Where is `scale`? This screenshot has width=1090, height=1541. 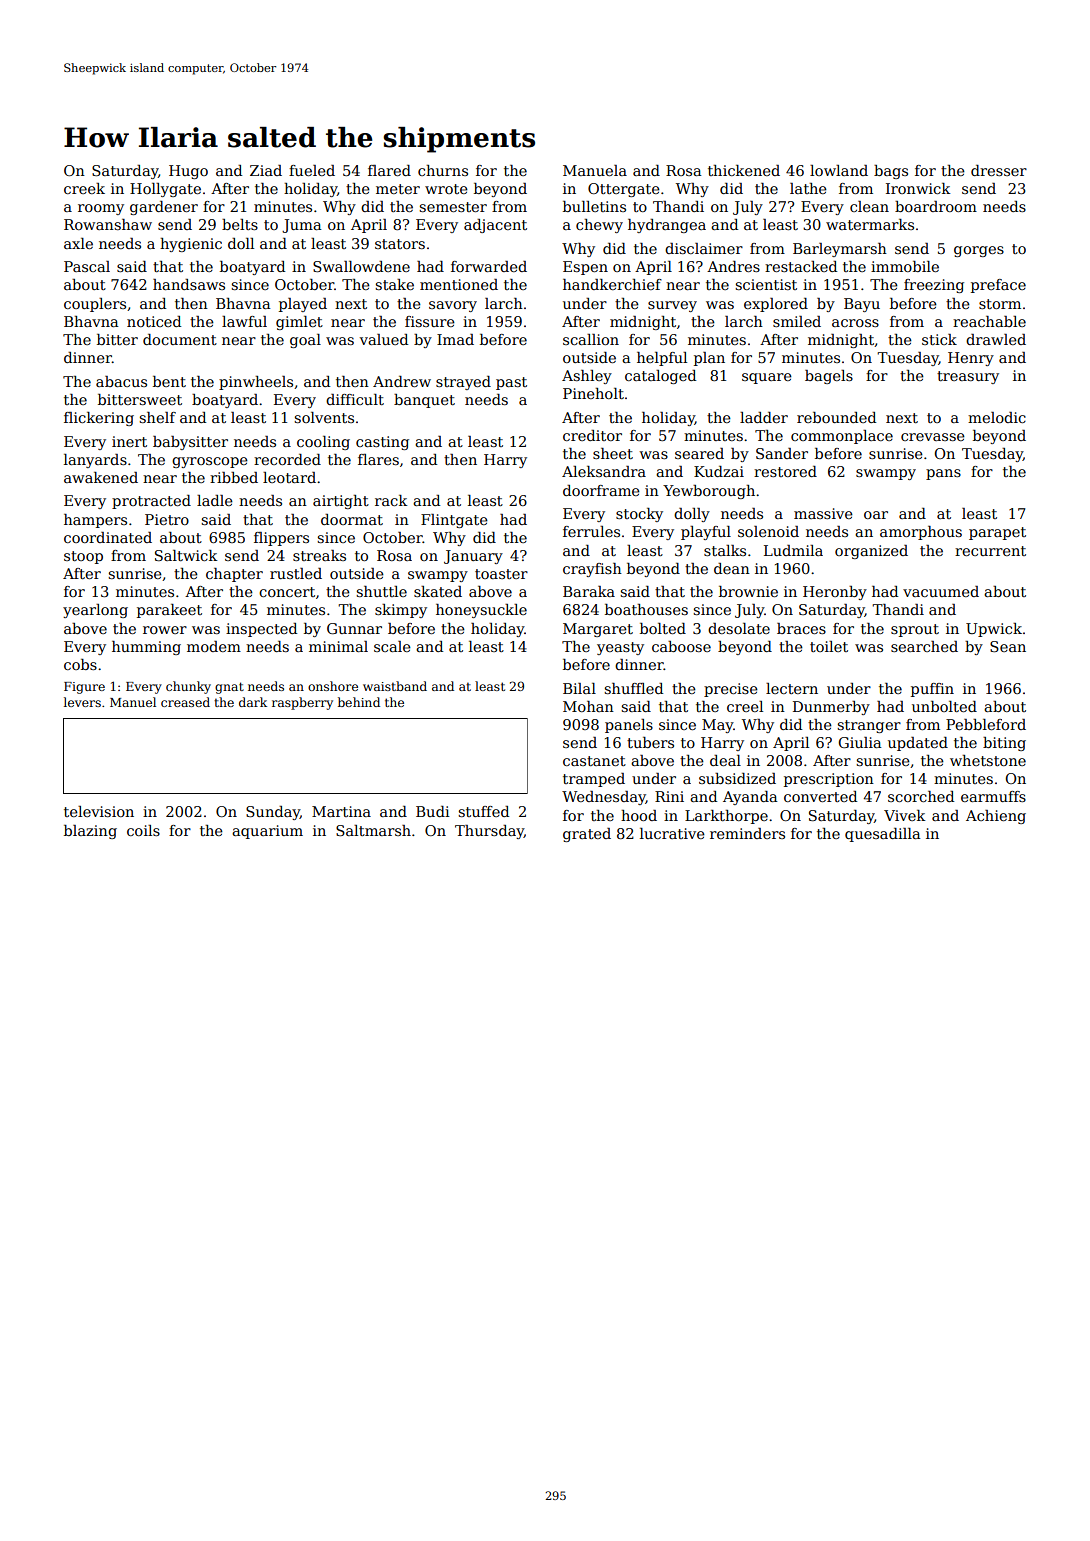 scale is located at coordinates (392, 646).
